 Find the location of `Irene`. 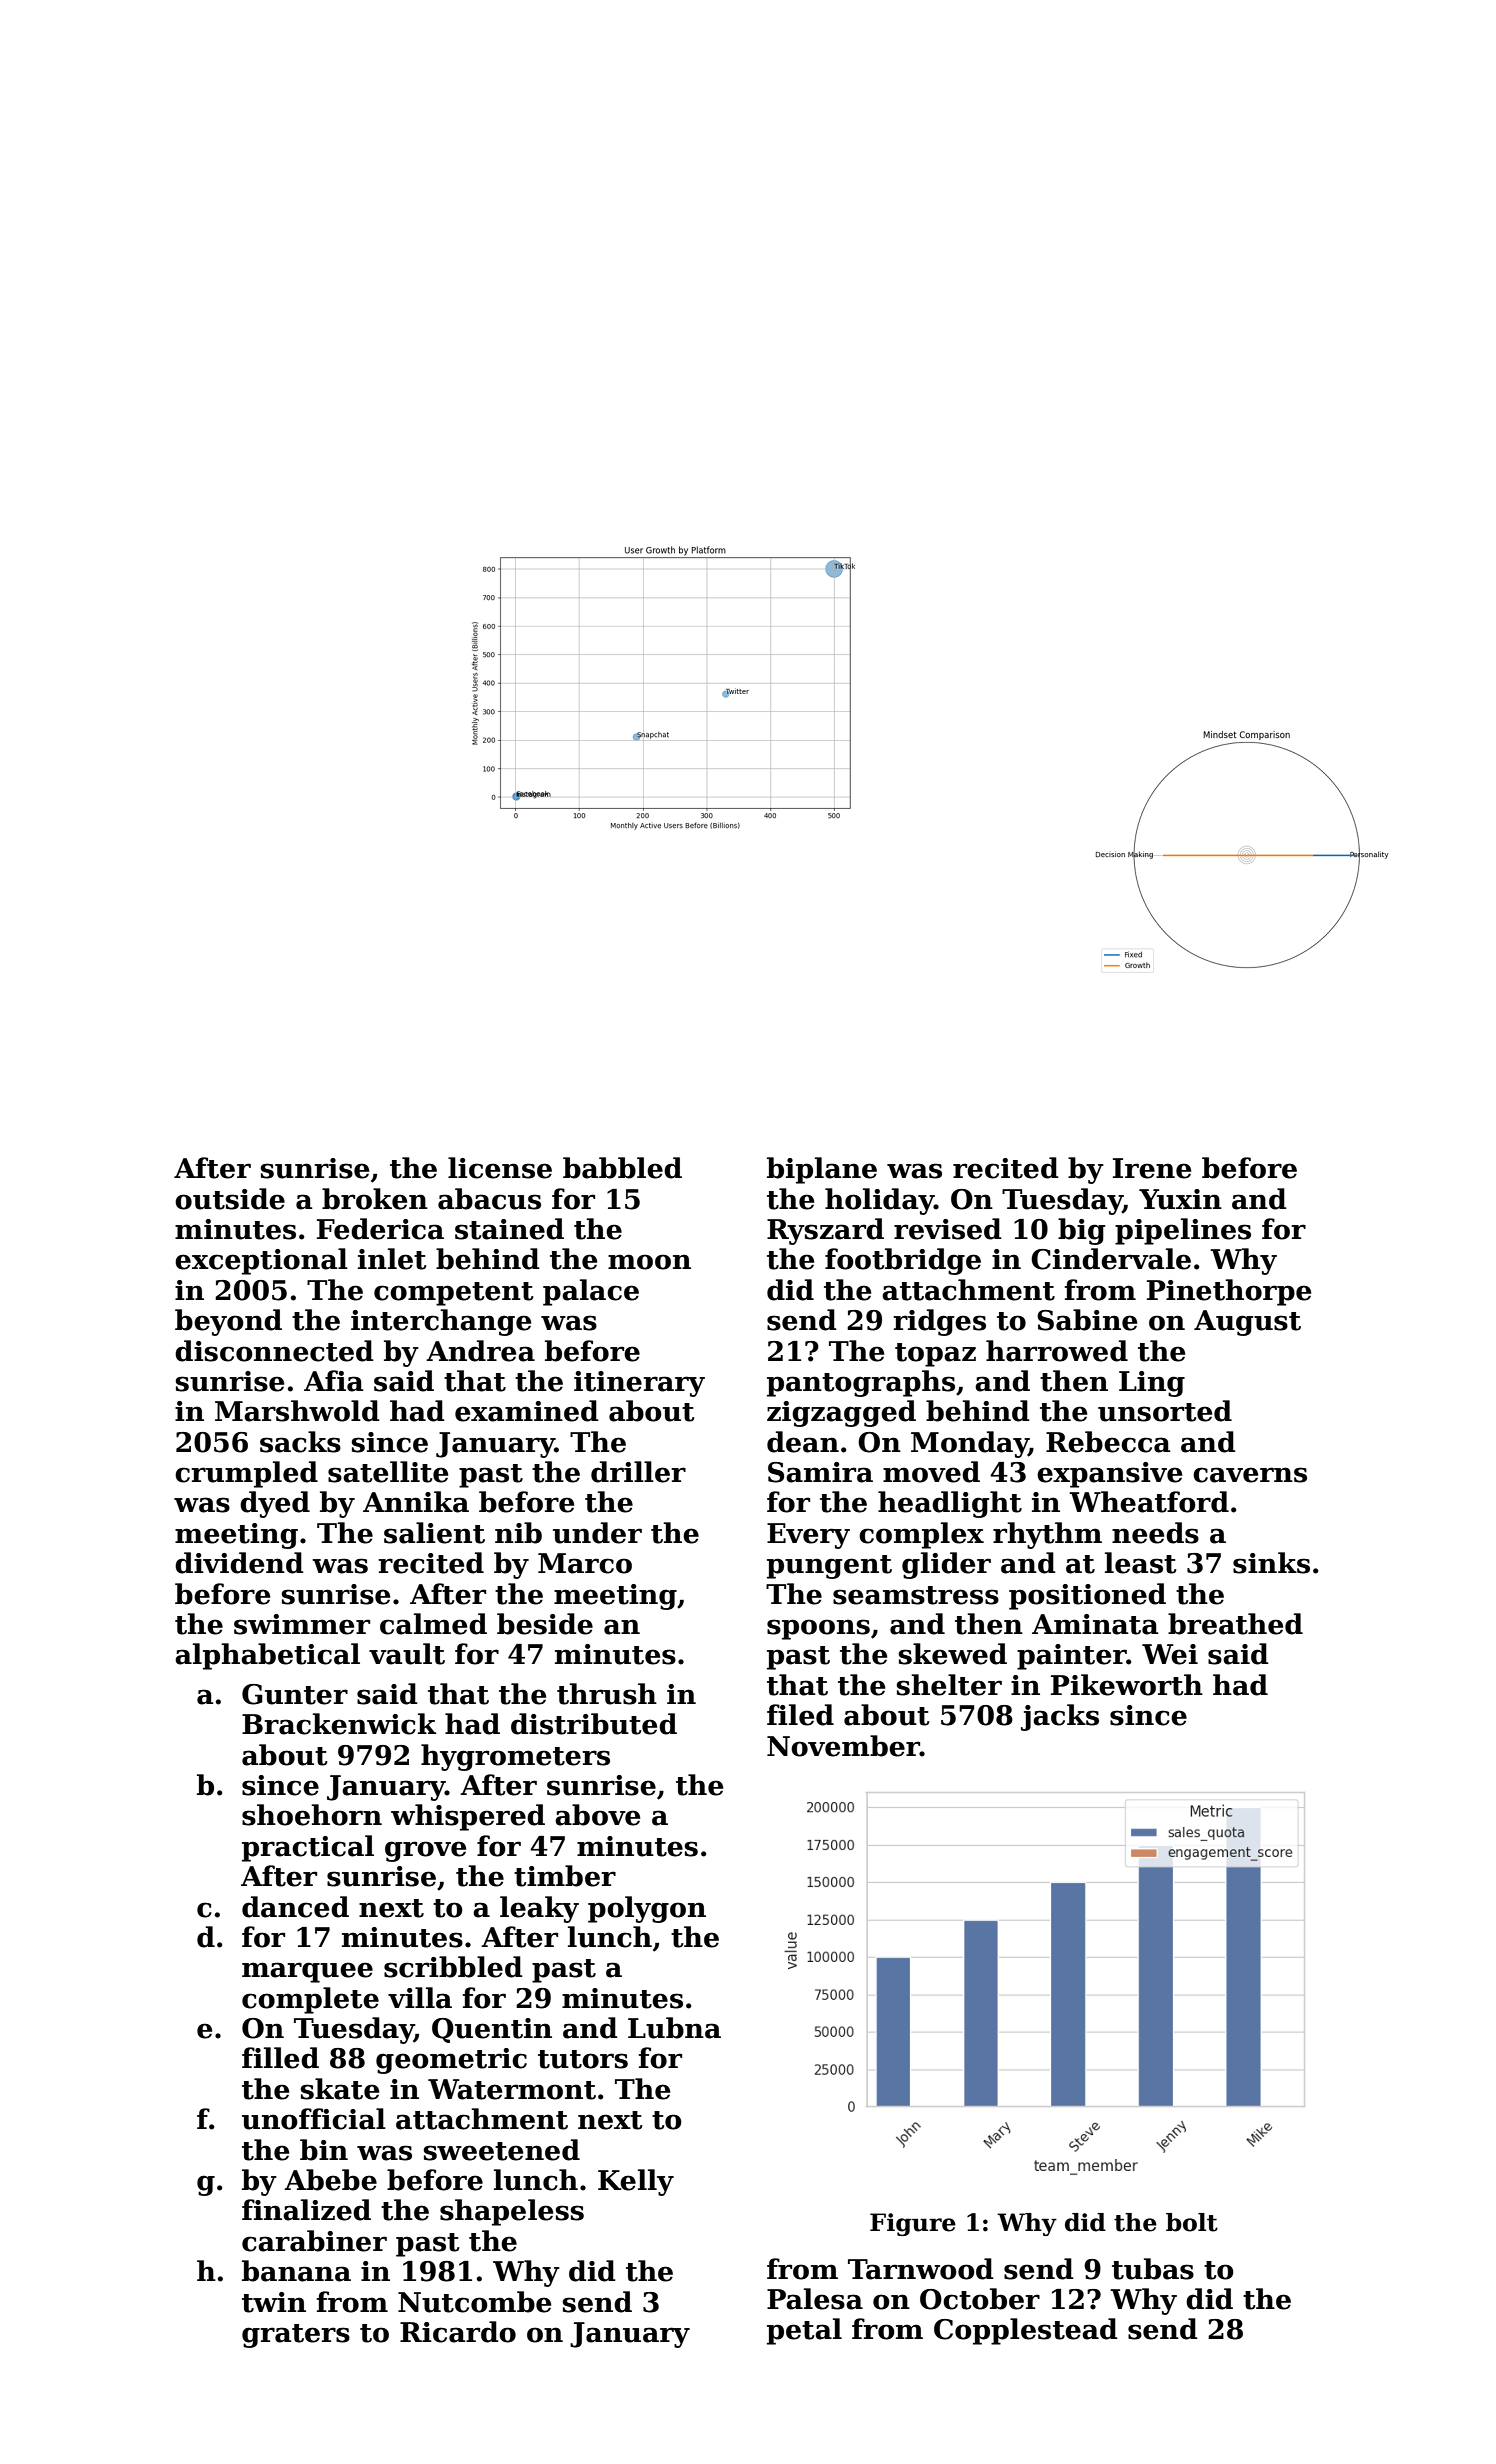

Irene is located at coordinates (1152, 1168).
